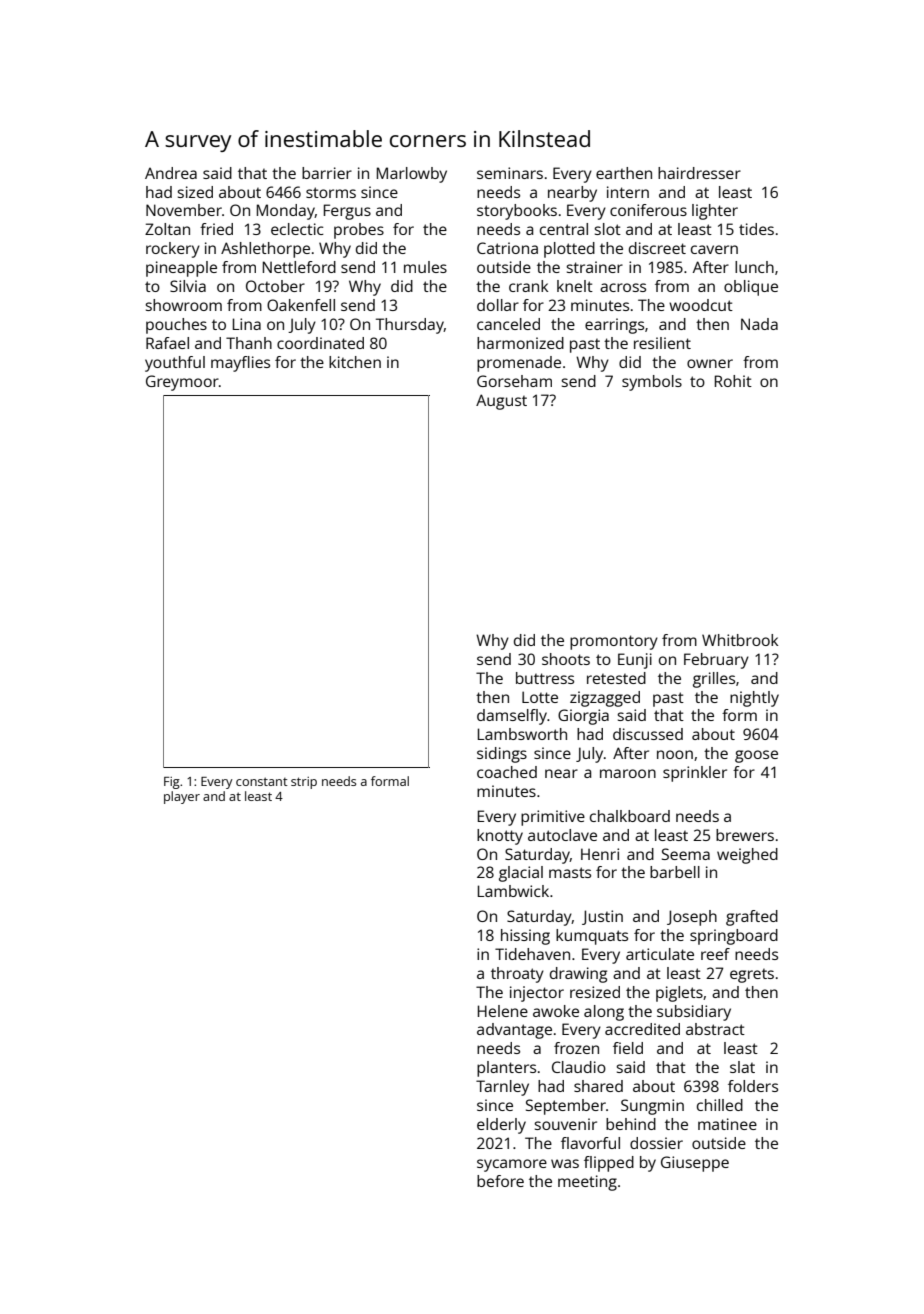 This screenshot has height=1314, width=924. What do you see at coordinates (501, 1126) in the screenshot?
I see `elderly` at bounding box center [501, 1126].
